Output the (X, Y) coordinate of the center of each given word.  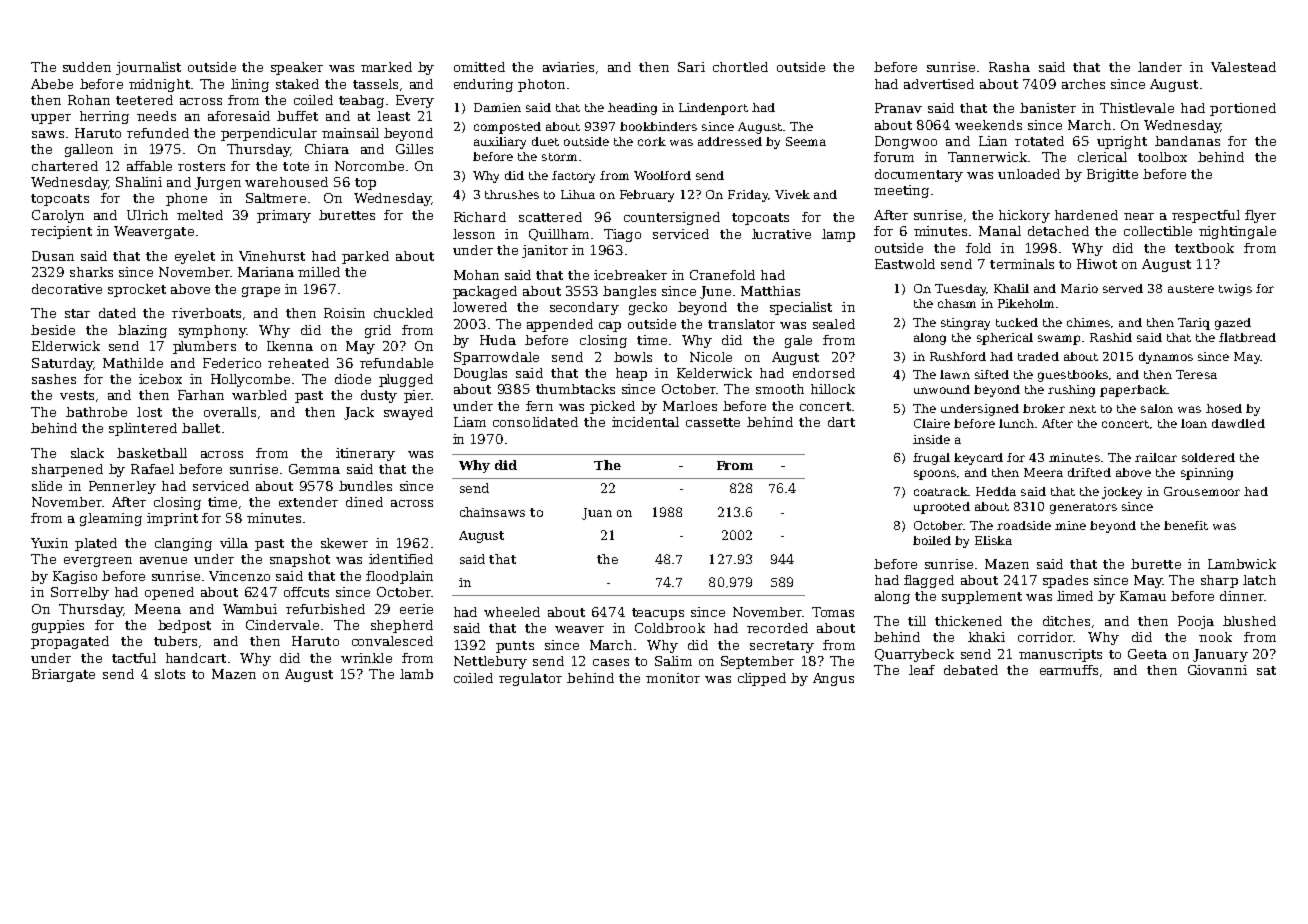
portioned (1243, 109)
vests (77, 395)
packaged (485, 292)
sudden (87, 67)
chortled (740, 67)
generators (1083, 508)
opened (169, 593)
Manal (1000, 231)
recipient (61, 232)
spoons (935, 475)
